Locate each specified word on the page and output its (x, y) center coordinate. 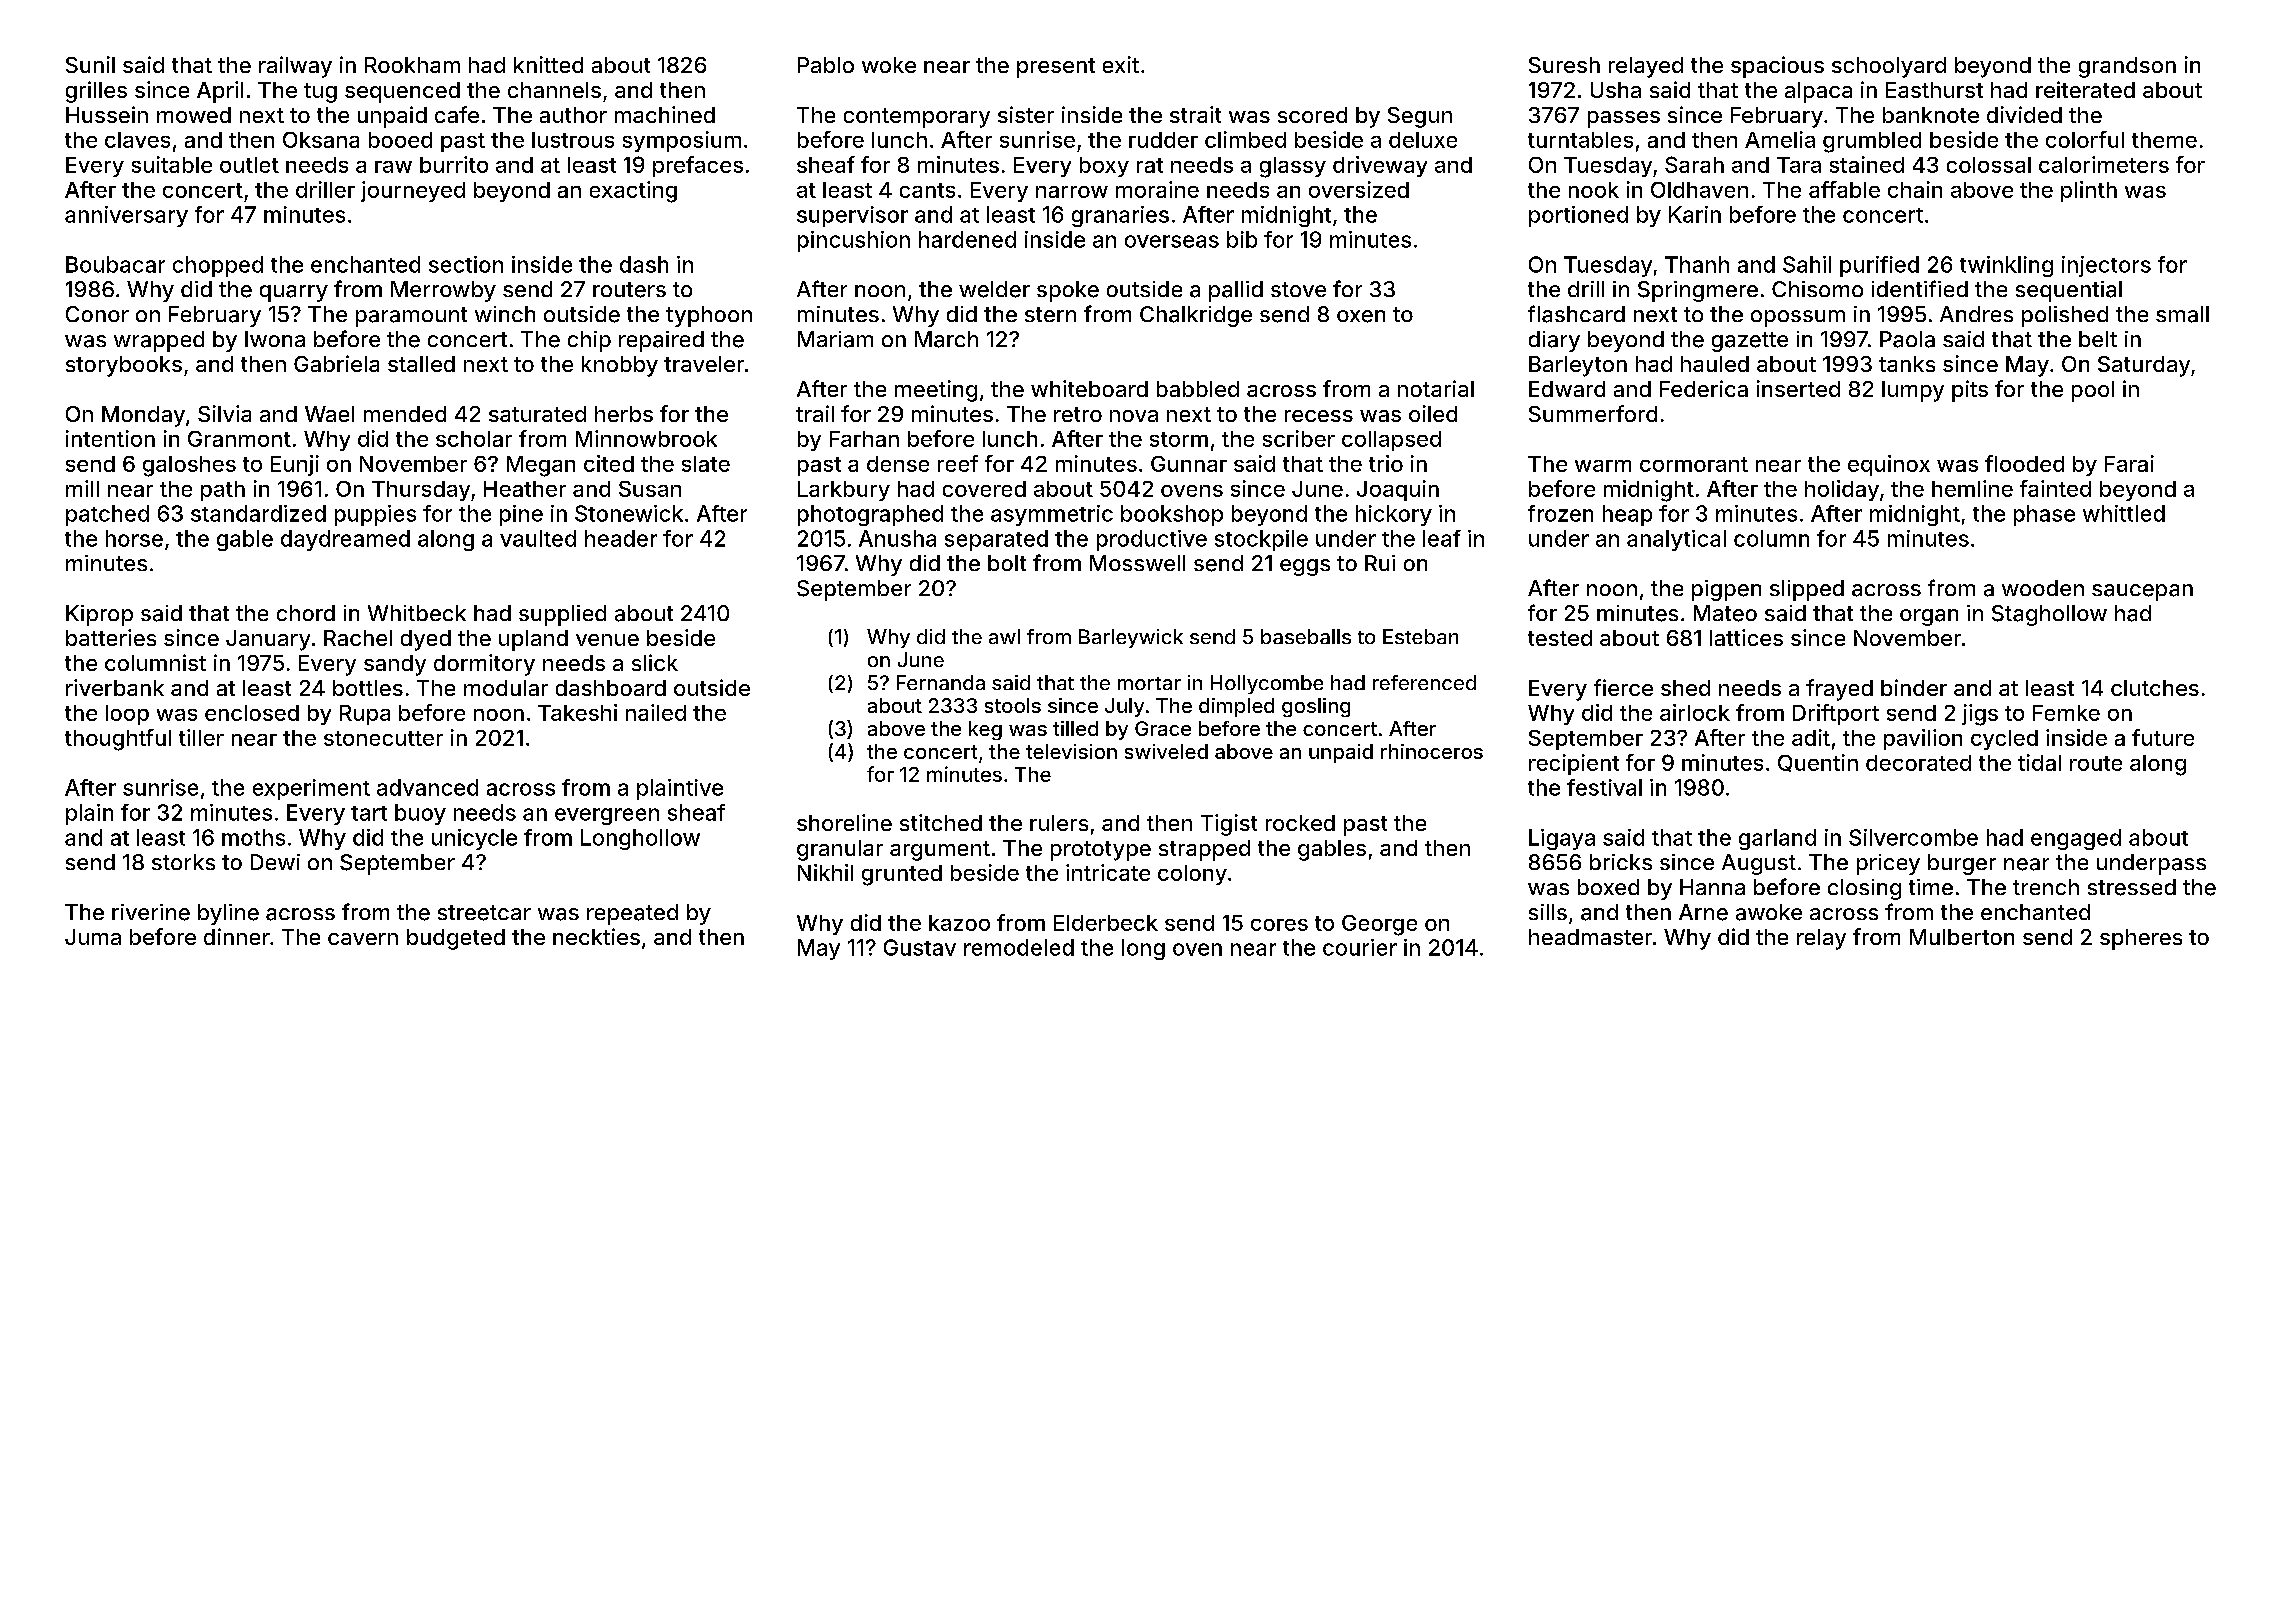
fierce (1623, 687)
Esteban (1420, 636)
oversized (1359, 189)
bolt (1007, 563)
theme (2164, 140)
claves (137, 140)
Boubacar (115, 264)
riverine (151, 912)
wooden (2043, 588)
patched (107, 515)
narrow (1072, 192)
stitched (941, 822)
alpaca (1818, 92)
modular (506, 688)
